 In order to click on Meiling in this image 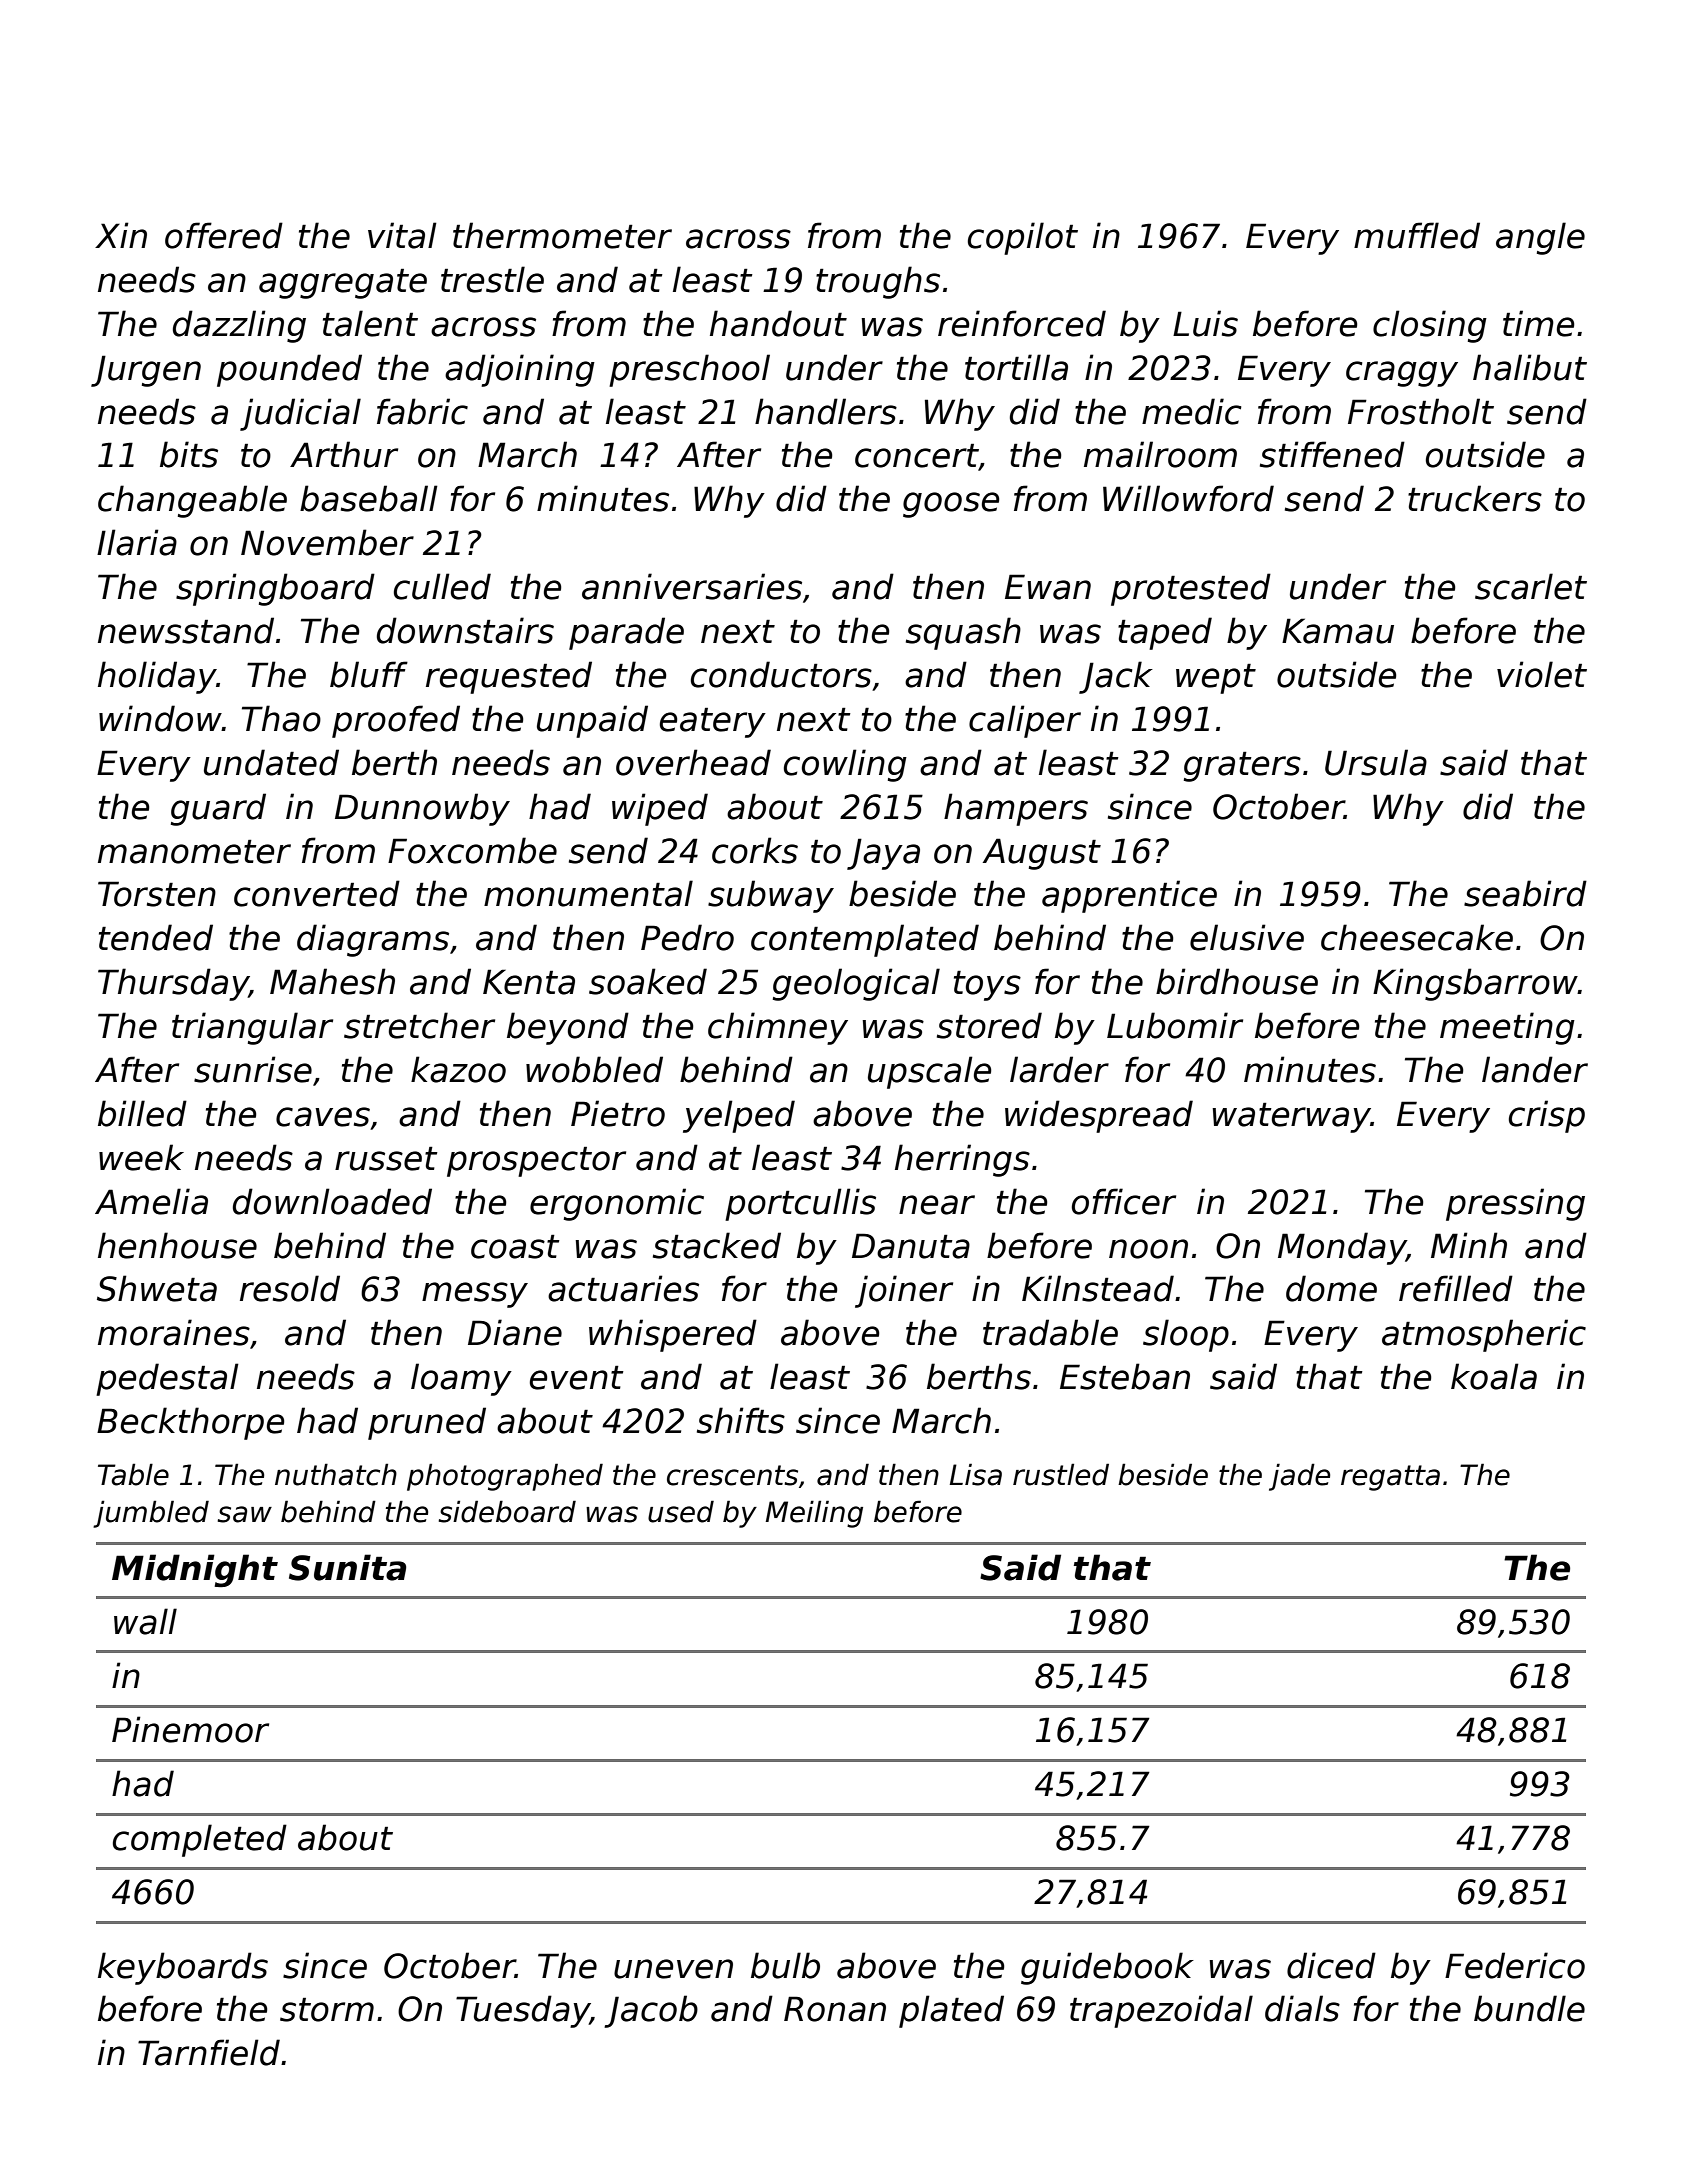, I will do `click(814, 1514)`.
